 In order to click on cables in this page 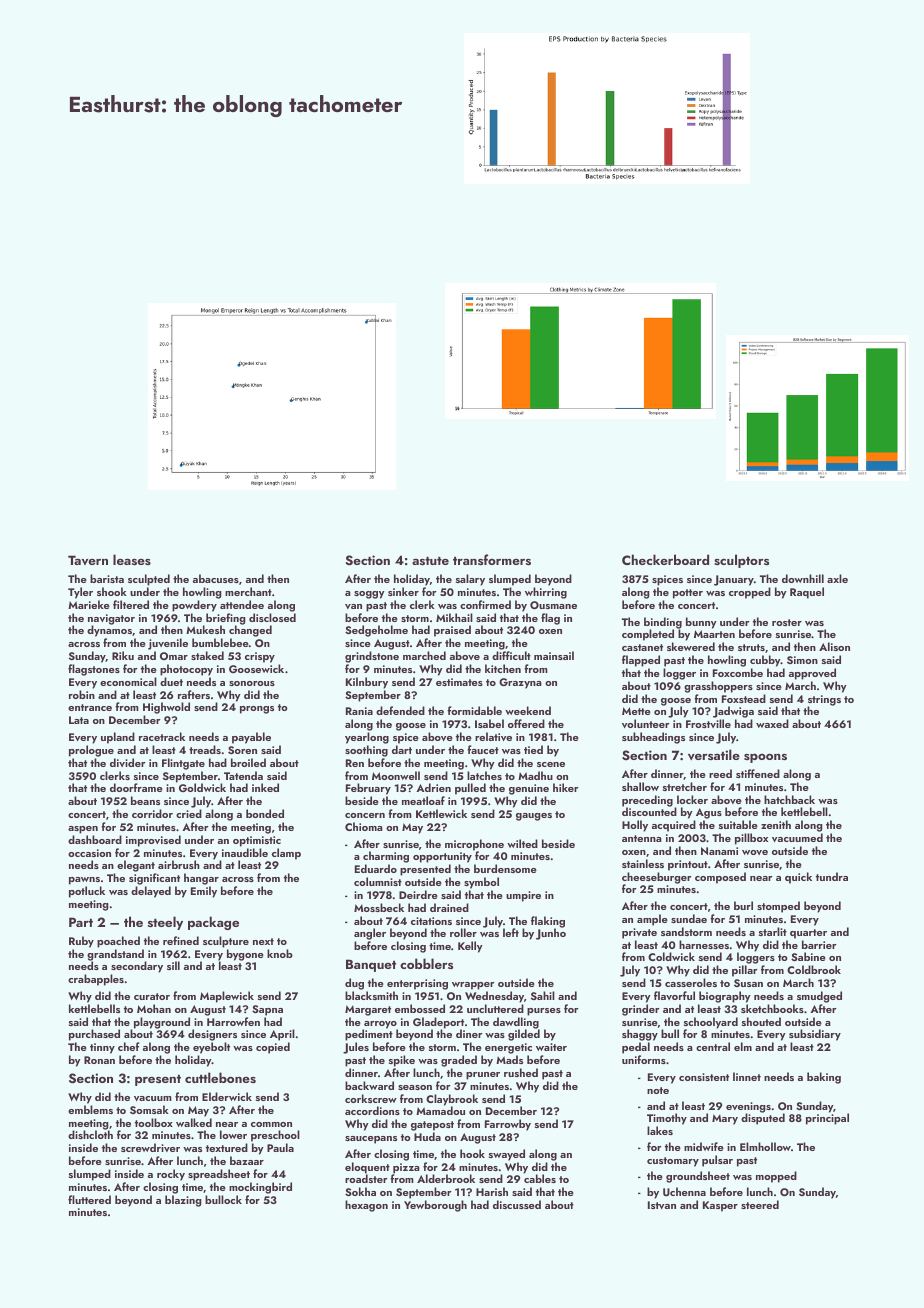, I will do `click(540, 1178)`.
